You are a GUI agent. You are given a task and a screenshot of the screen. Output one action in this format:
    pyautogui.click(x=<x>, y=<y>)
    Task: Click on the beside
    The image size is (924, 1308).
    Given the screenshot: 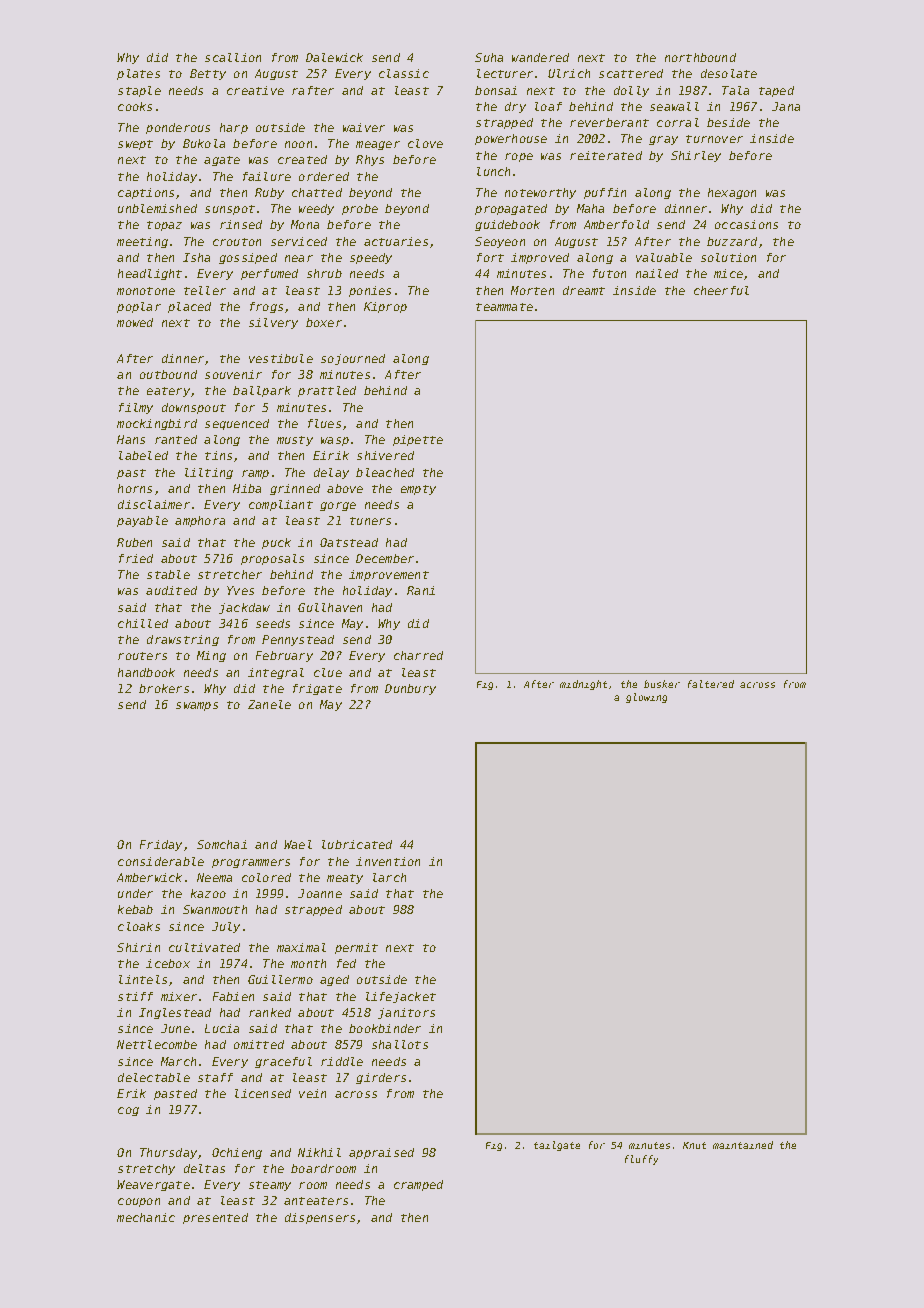 What is the action you would take?
    pyautogui.click(x=728, y=122)
